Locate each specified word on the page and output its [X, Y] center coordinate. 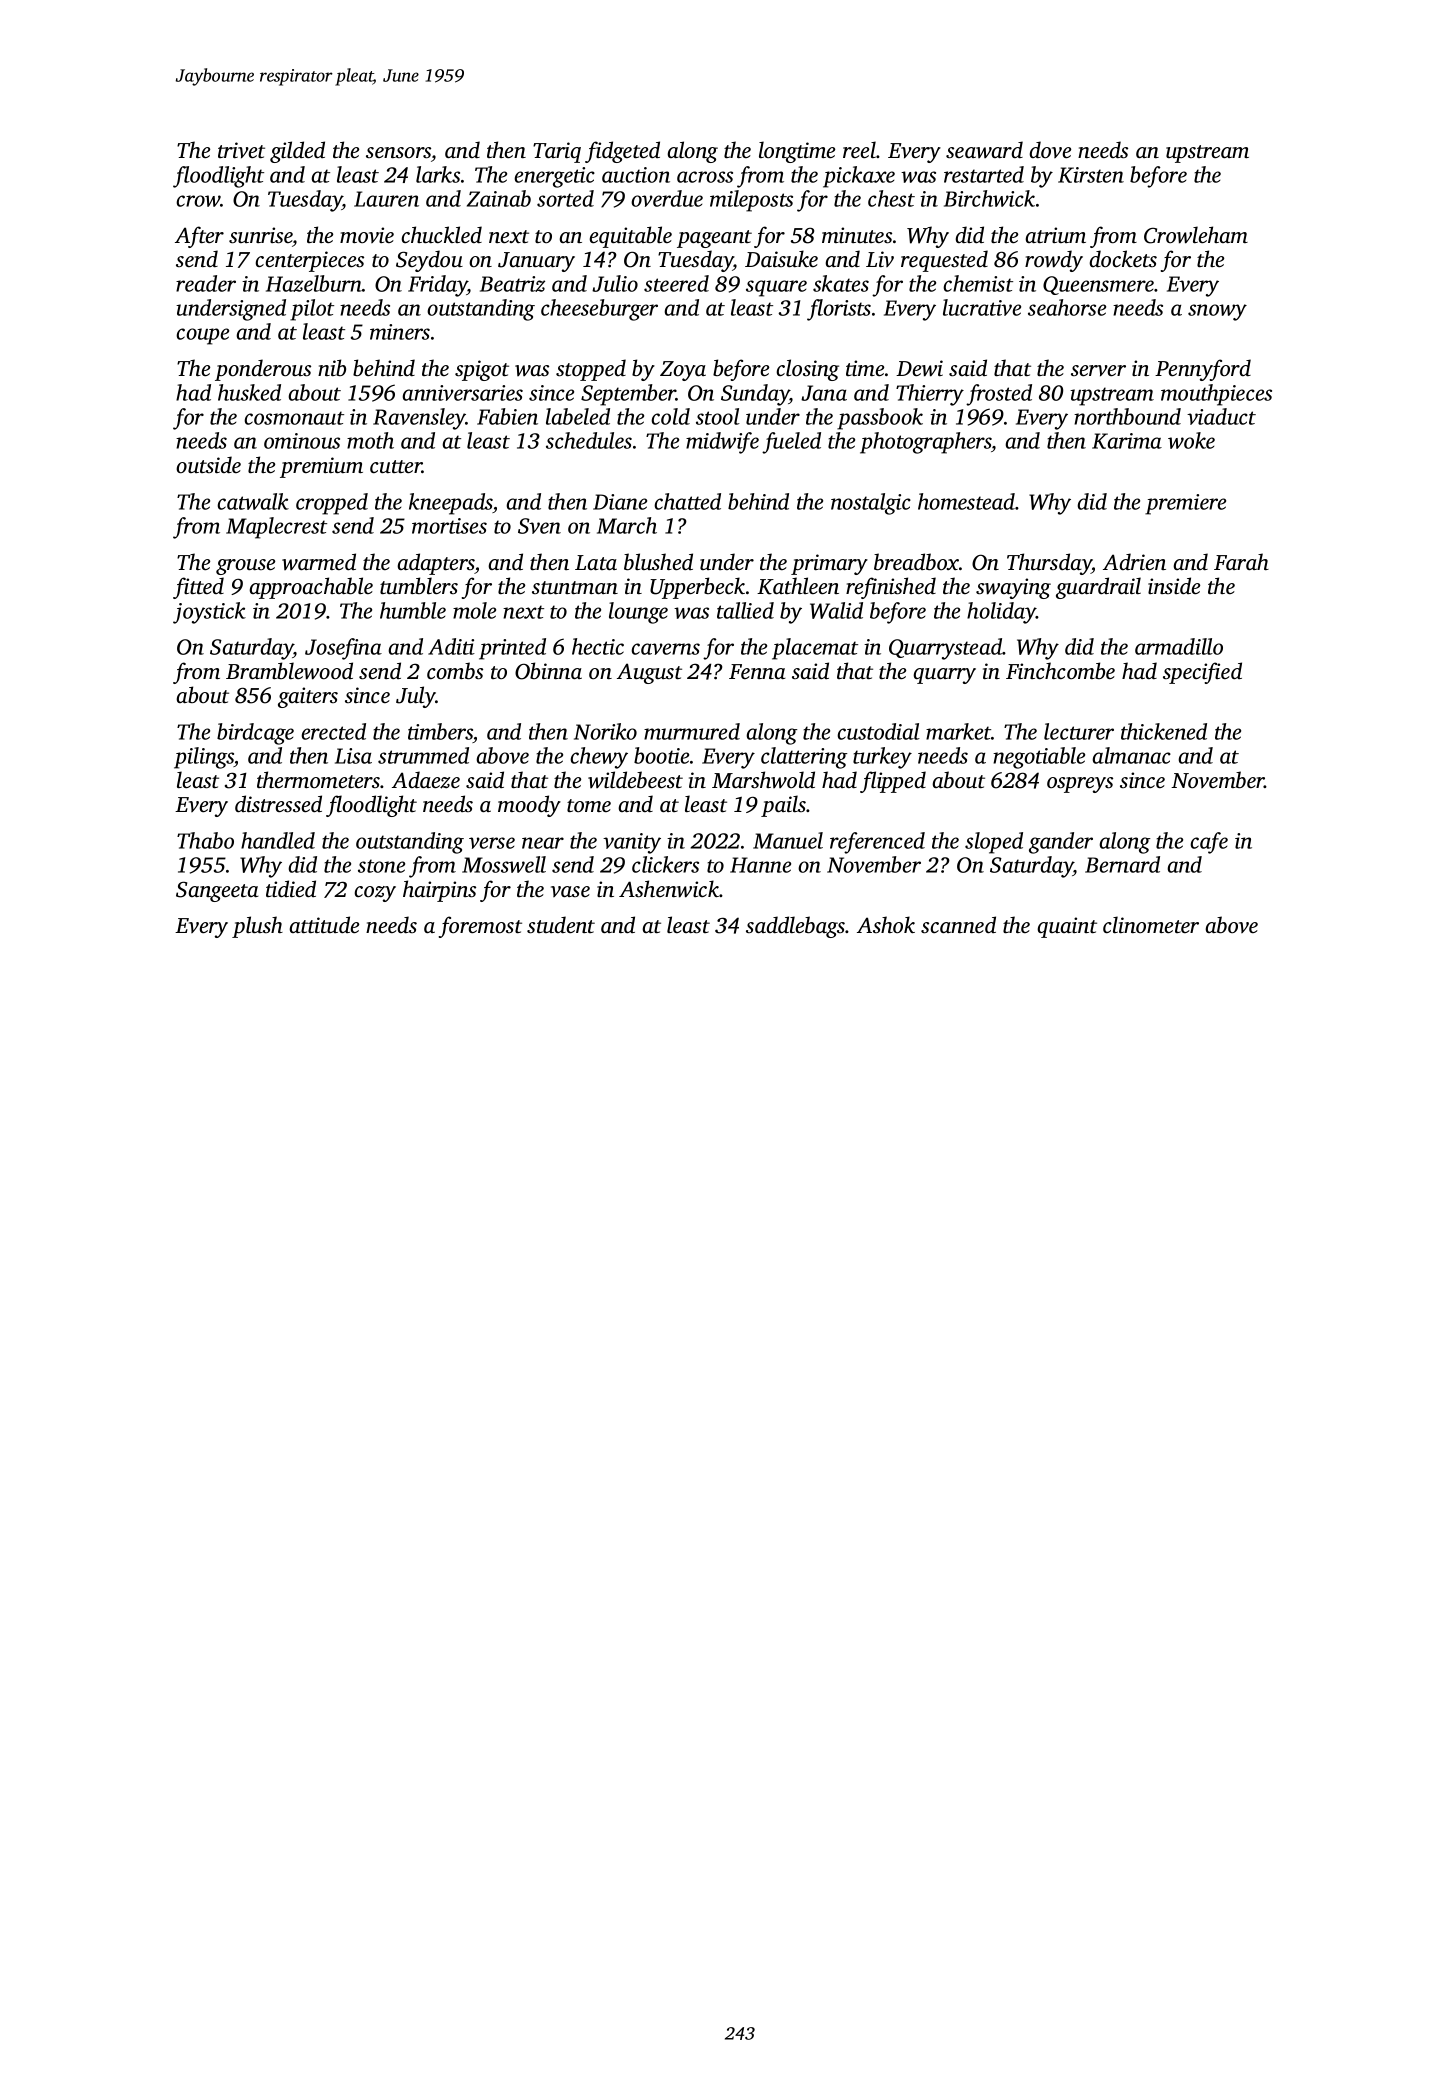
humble [413, 610]
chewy [599, 758]
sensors [398, 152]
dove [1050, 149]
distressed [278, 803]
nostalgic [871, 504]
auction [636, 175]
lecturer [1079, 731]
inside [1174, 585]
